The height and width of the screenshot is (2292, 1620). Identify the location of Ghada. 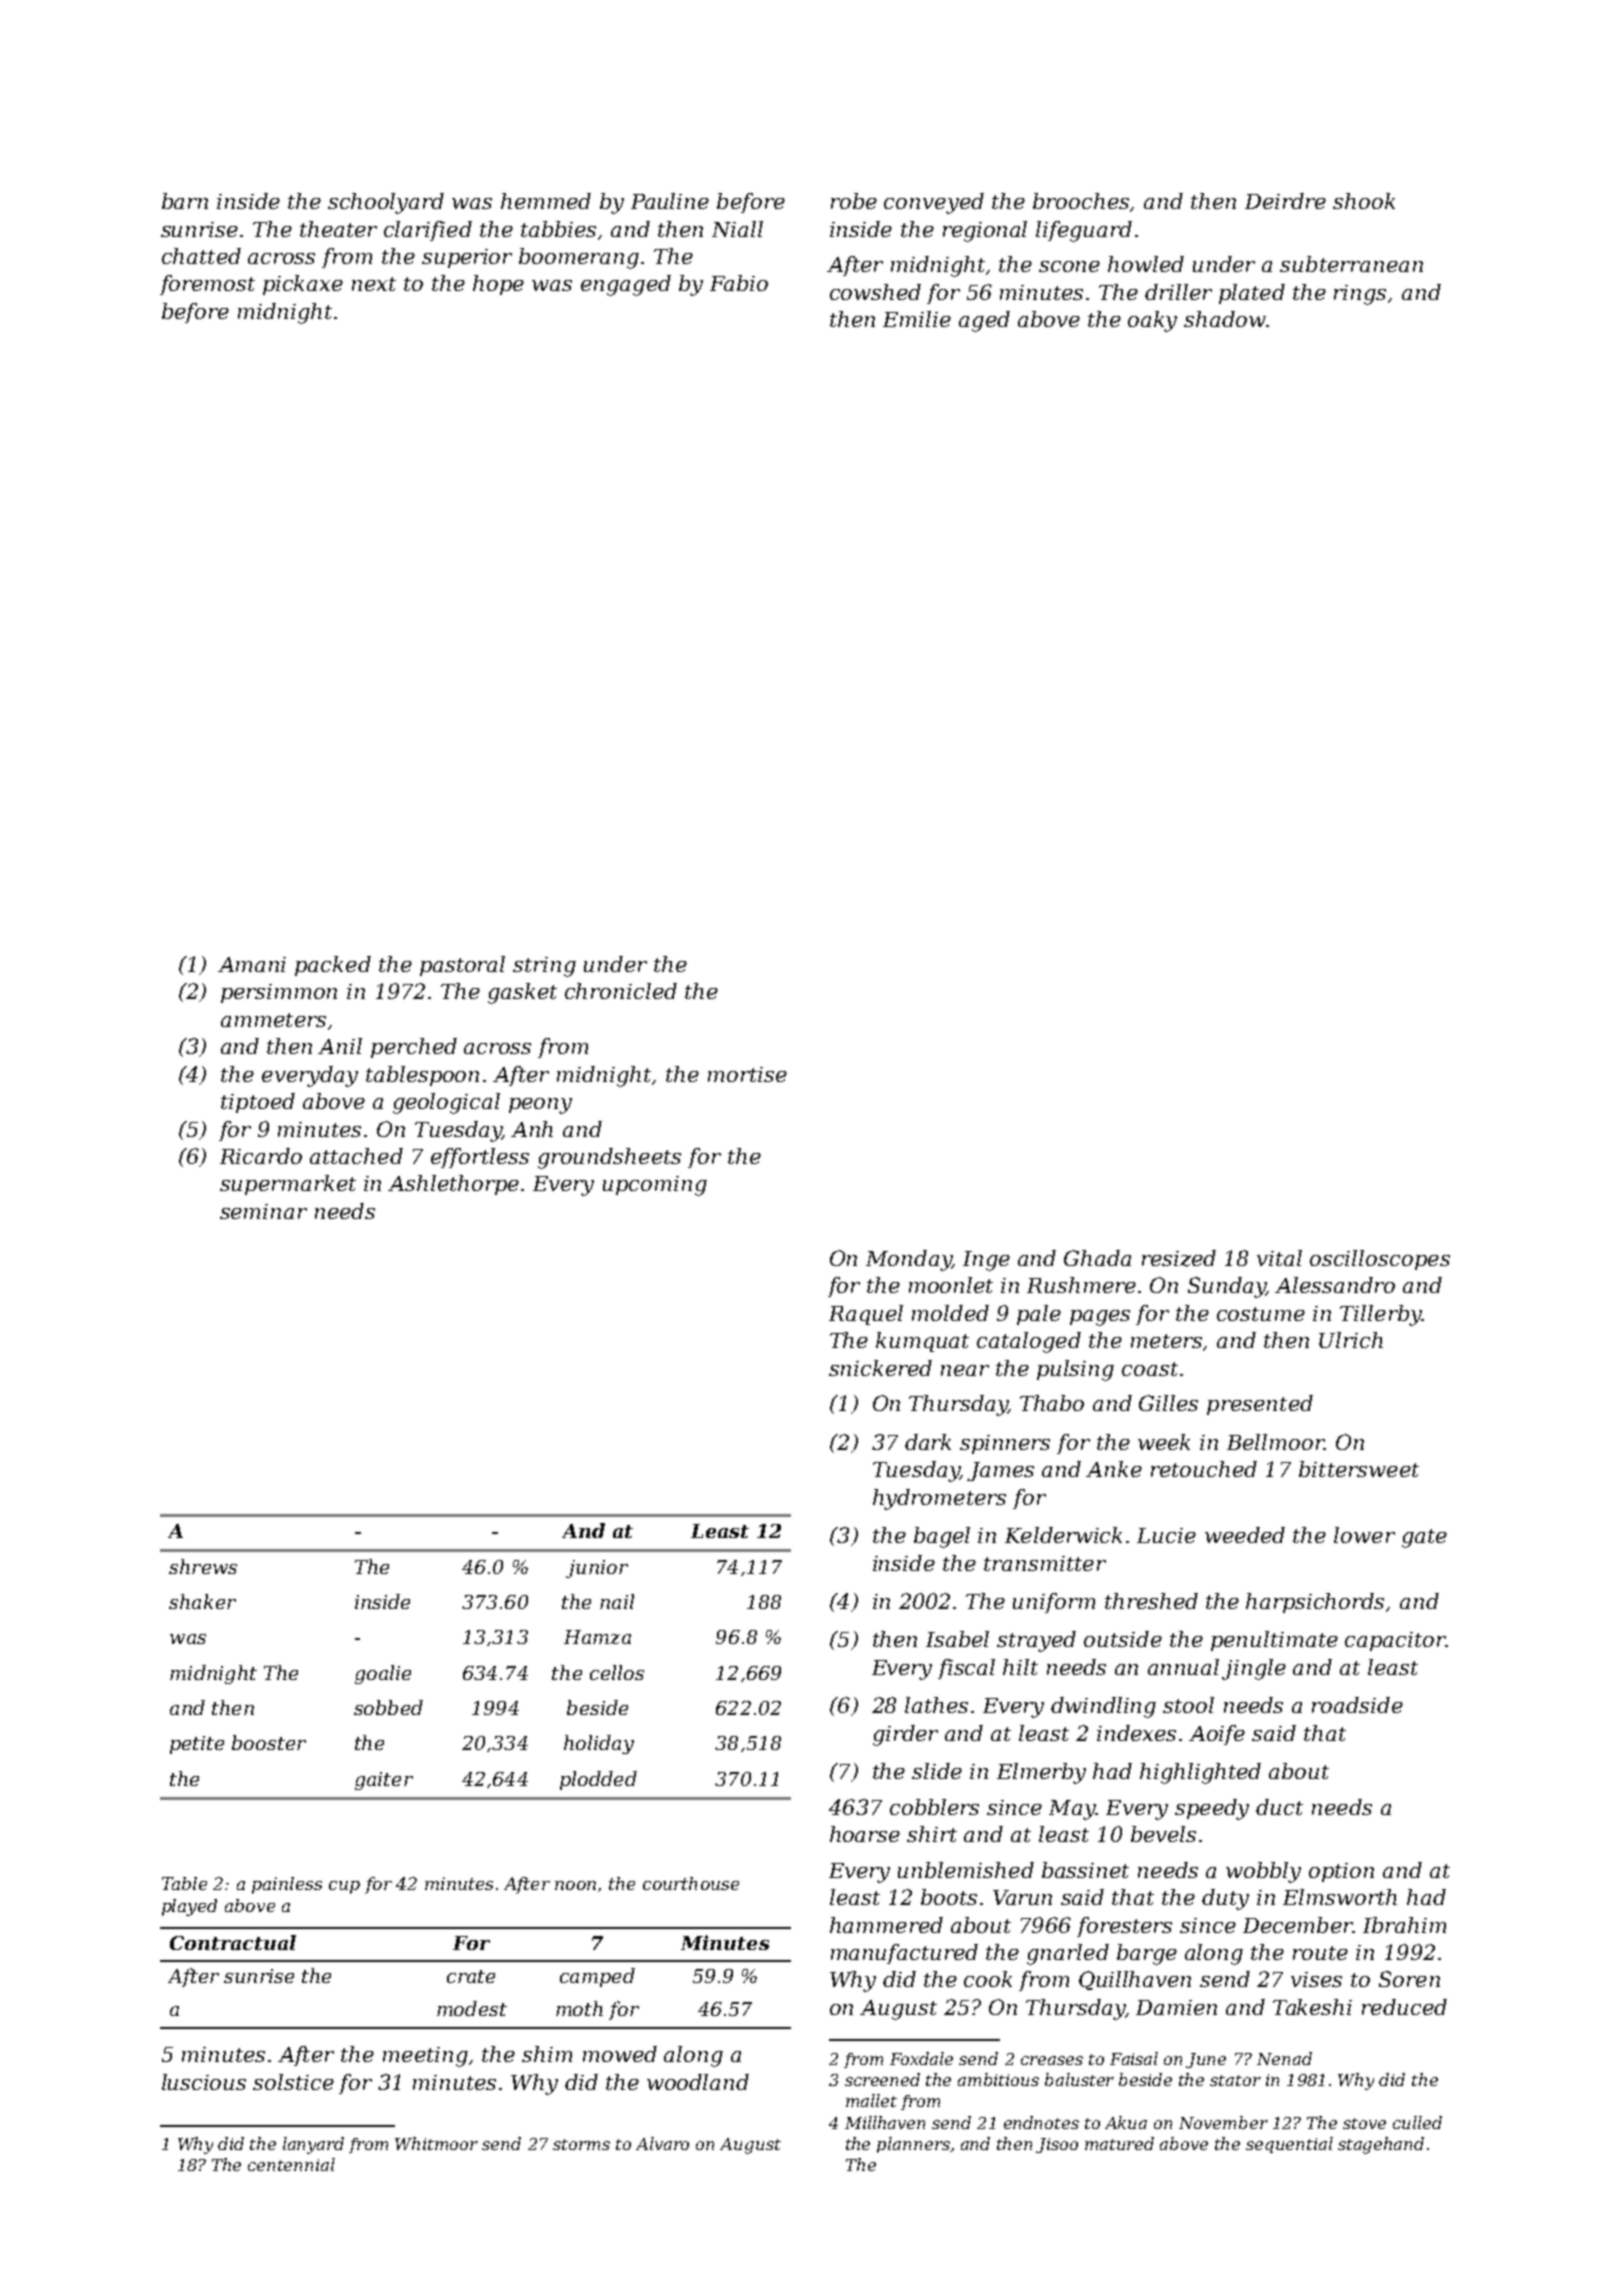
(1097, 1258).
